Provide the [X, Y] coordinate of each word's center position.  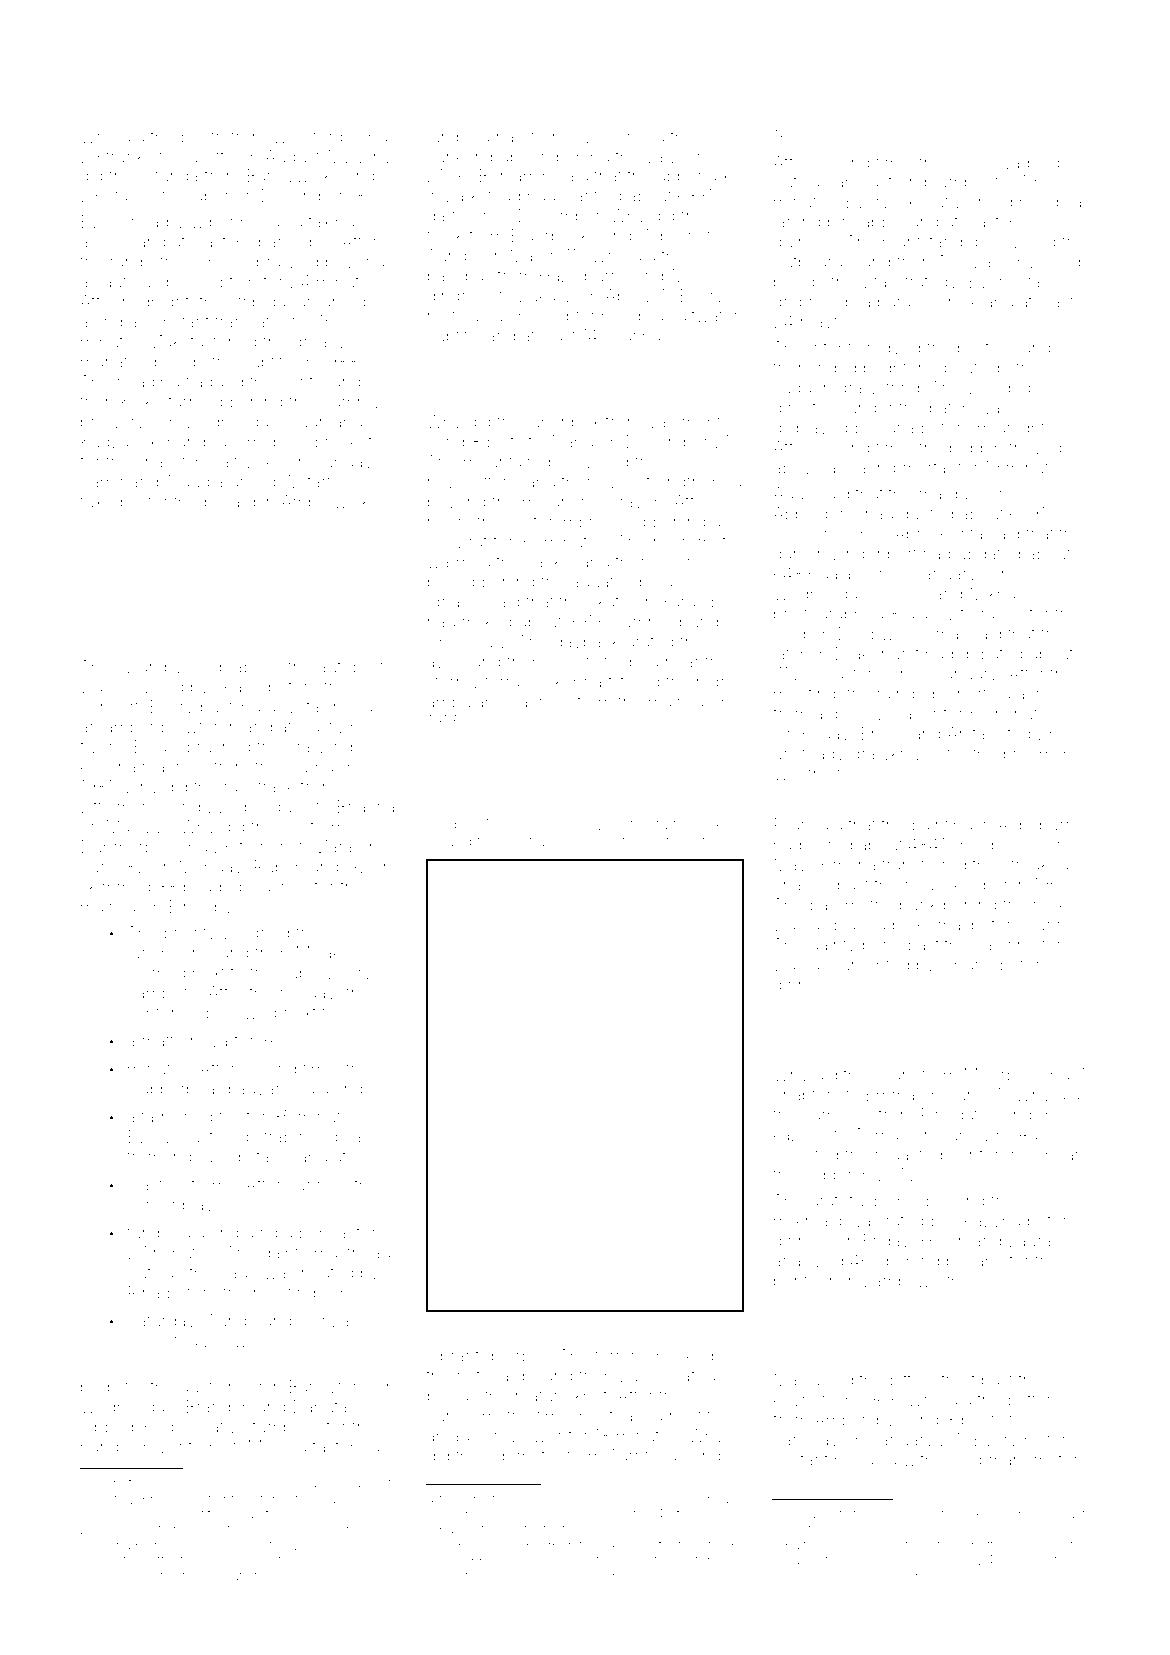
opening [907, 1262]
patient [165, 1576]
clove [970, 162]
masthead [352, 1252]
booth [202, 137]
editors [697, 1560]
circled [639, 136]
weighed [256, 934]
